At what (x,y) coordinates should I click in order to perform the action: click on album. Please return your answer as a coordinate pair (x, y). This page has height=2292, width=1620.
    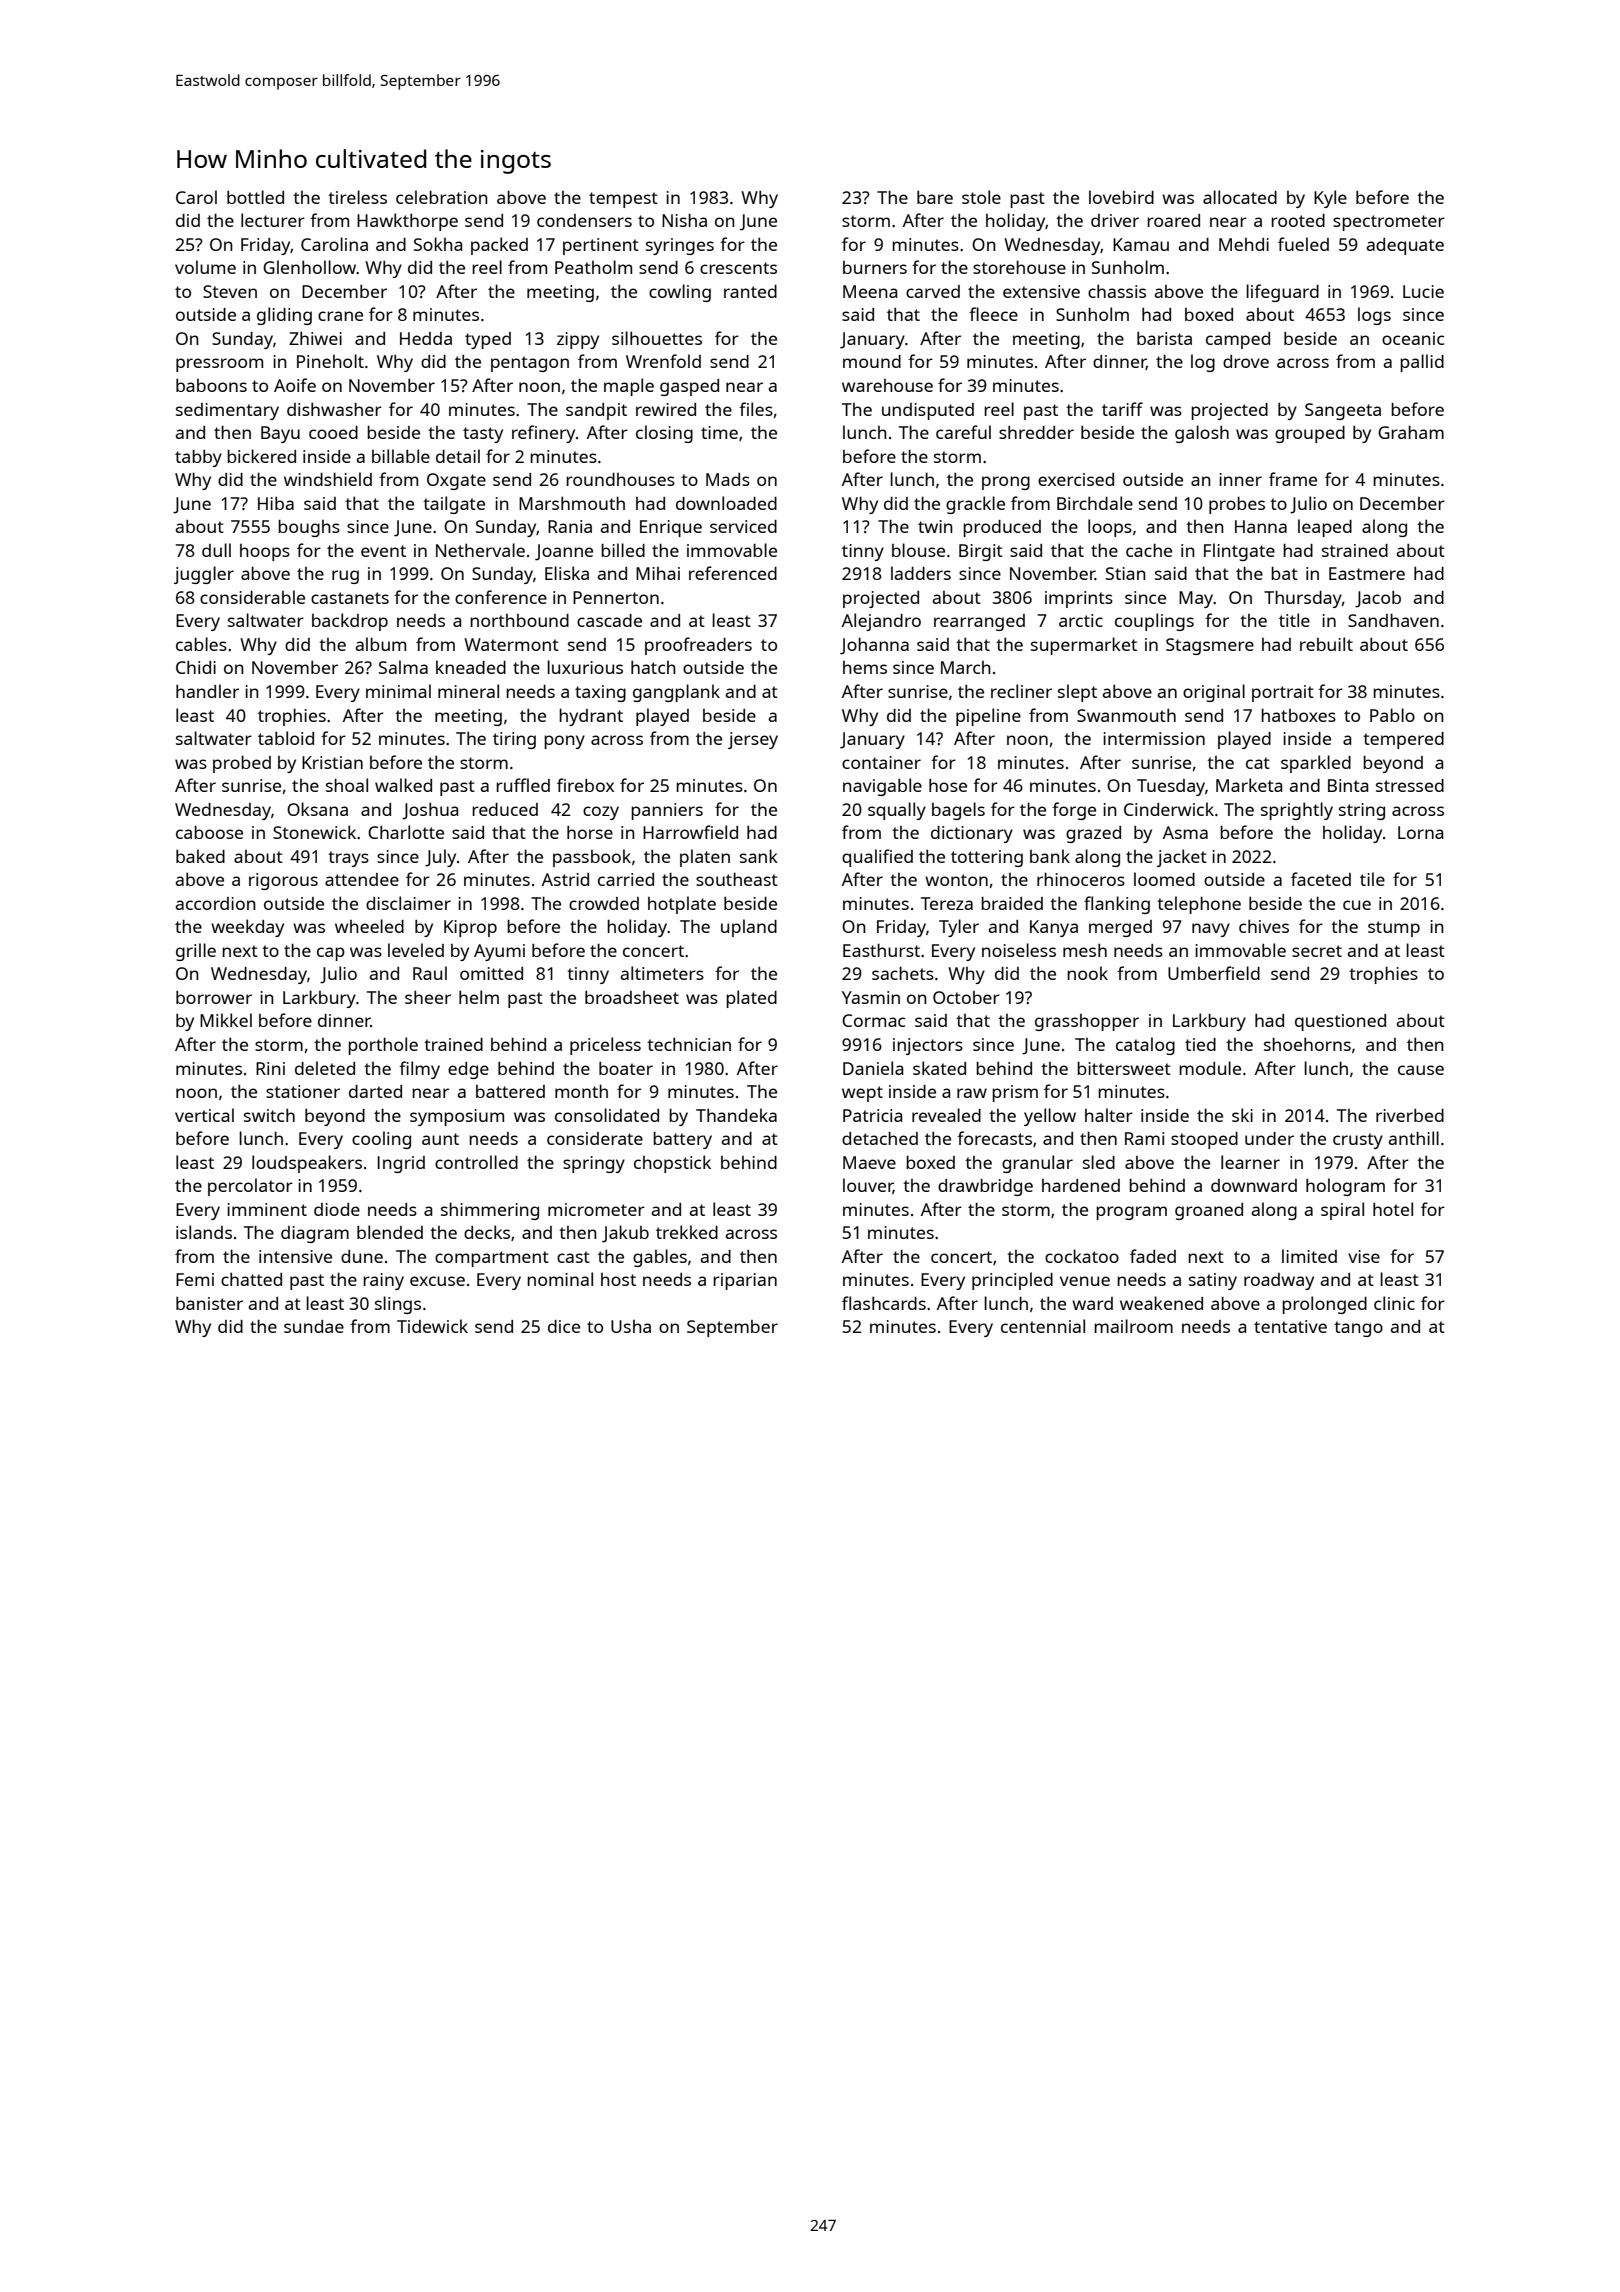
    Looking at the image, I should click on (381, 644).
